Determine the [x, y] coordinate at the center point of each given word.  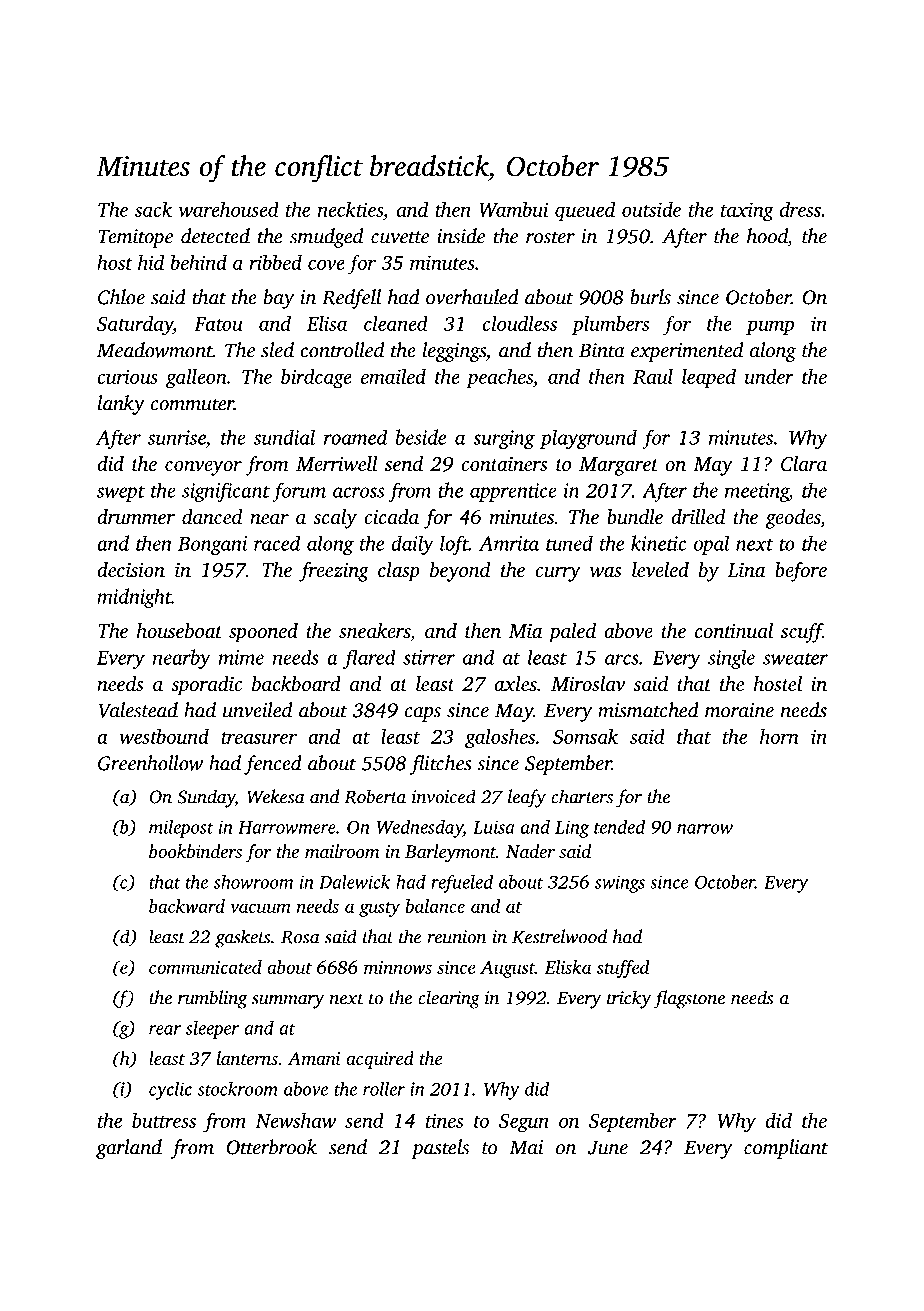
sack [153, 209]
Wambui [513, 209]
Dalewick [354, 882]
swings [620, 884]
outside [651, 209]
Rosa [300, 937]
